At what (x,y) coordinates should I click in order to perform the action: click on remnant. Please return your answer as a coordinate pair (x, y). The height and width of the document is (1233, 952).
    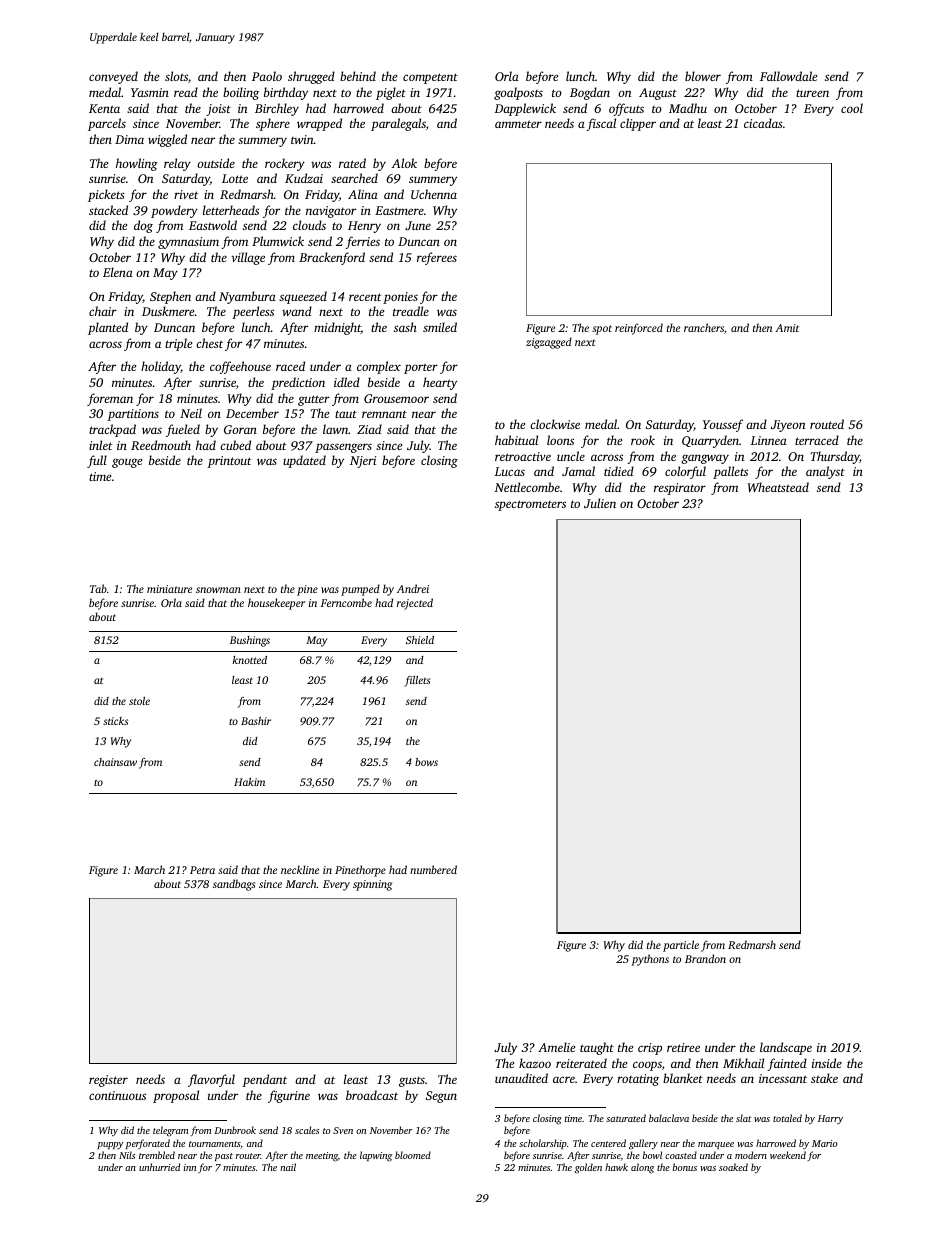
    Looking at the image, I should click on (384, 414).
